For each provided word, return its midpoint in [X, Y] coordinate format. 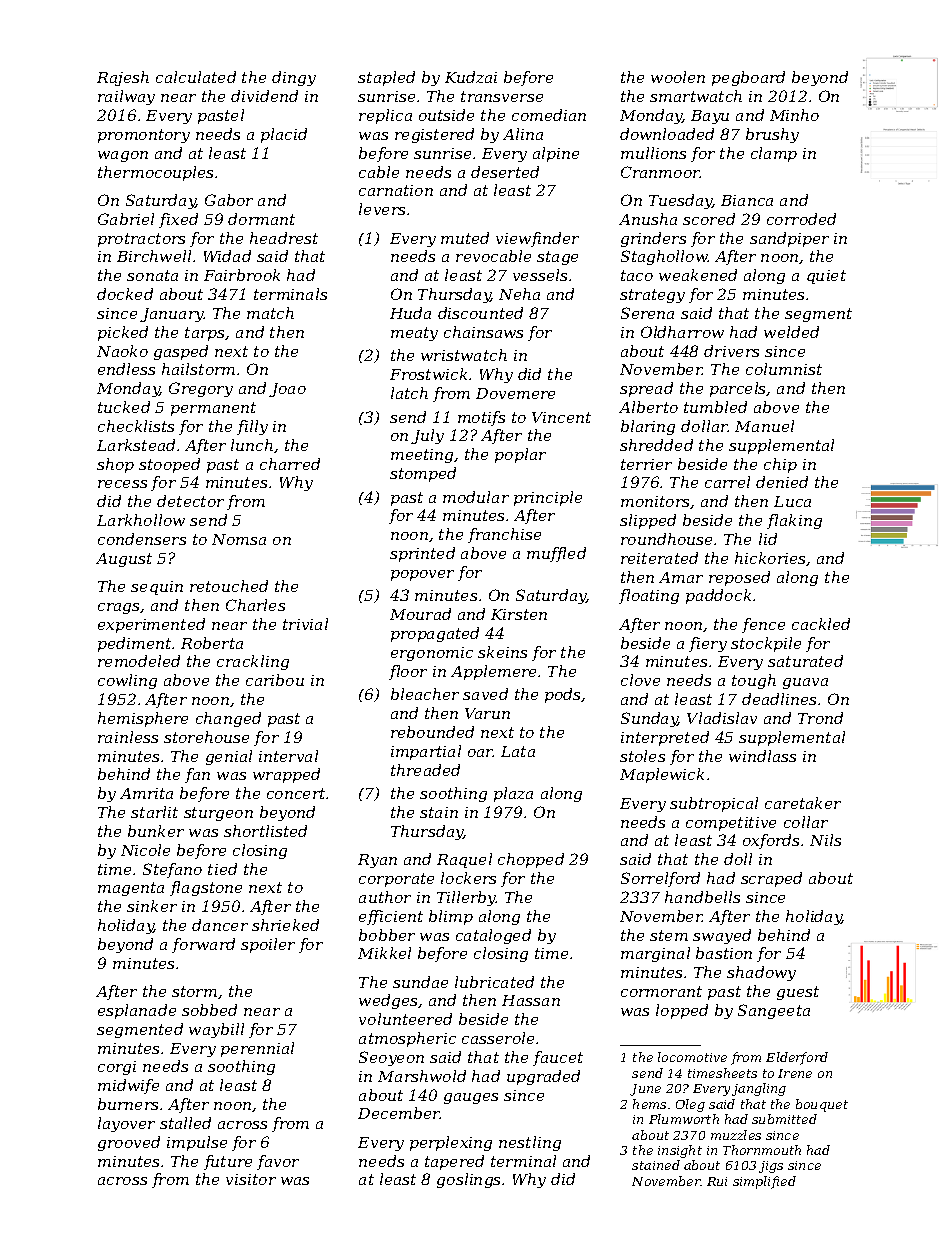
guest [798, 993]
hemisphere [143, 719]
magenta [131, 889]
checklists [136, 426]
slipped [648, 521]
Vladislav [722, 718]
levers [382, 209]
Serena [647, 313]
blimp [451, 917]
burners [128, 1104]
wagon [123, 156]
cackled [821, 624]
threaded [425, 770]
